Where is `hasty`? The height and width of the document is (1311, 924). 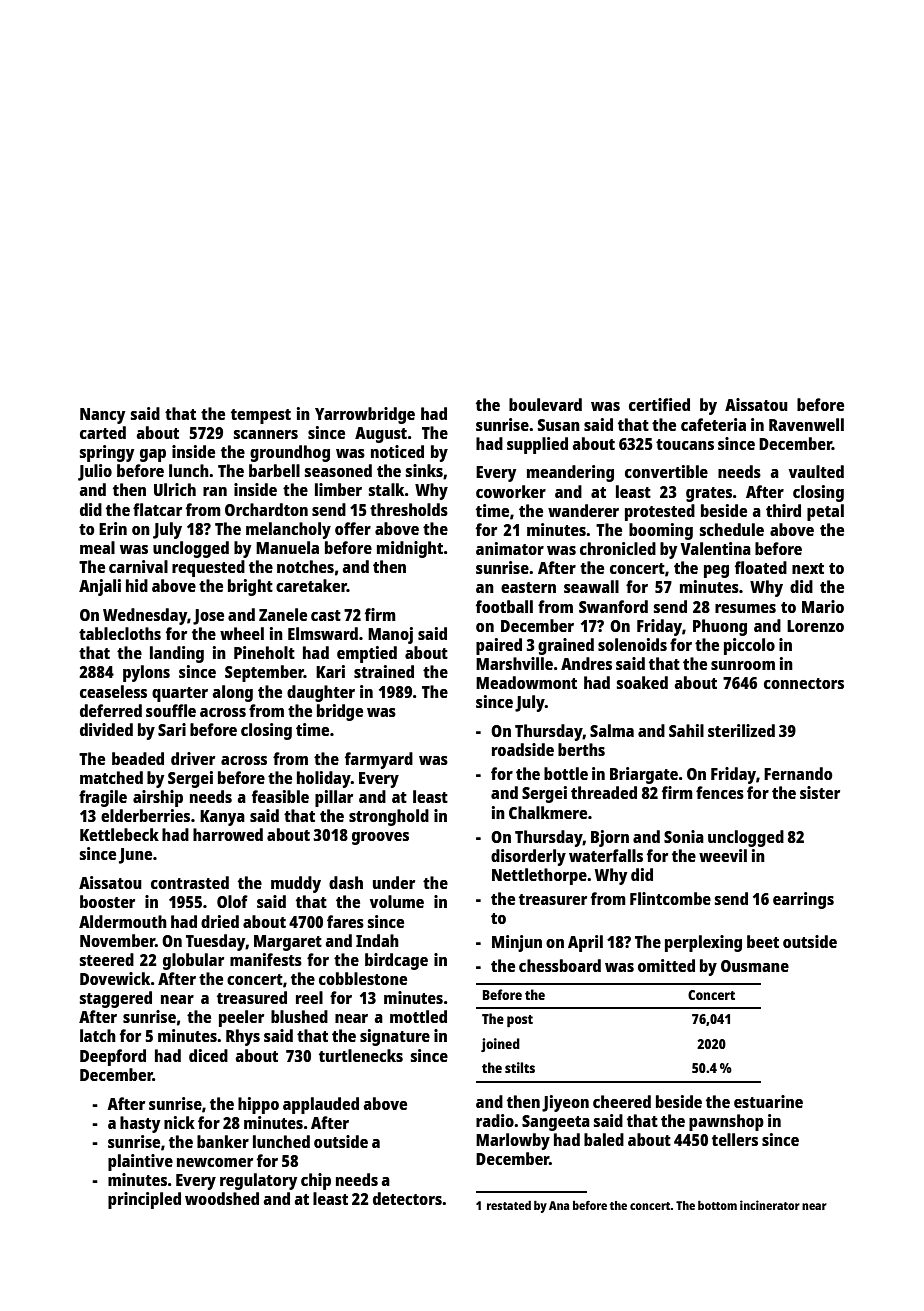
hasty is located at coordinates (140, 1124).
